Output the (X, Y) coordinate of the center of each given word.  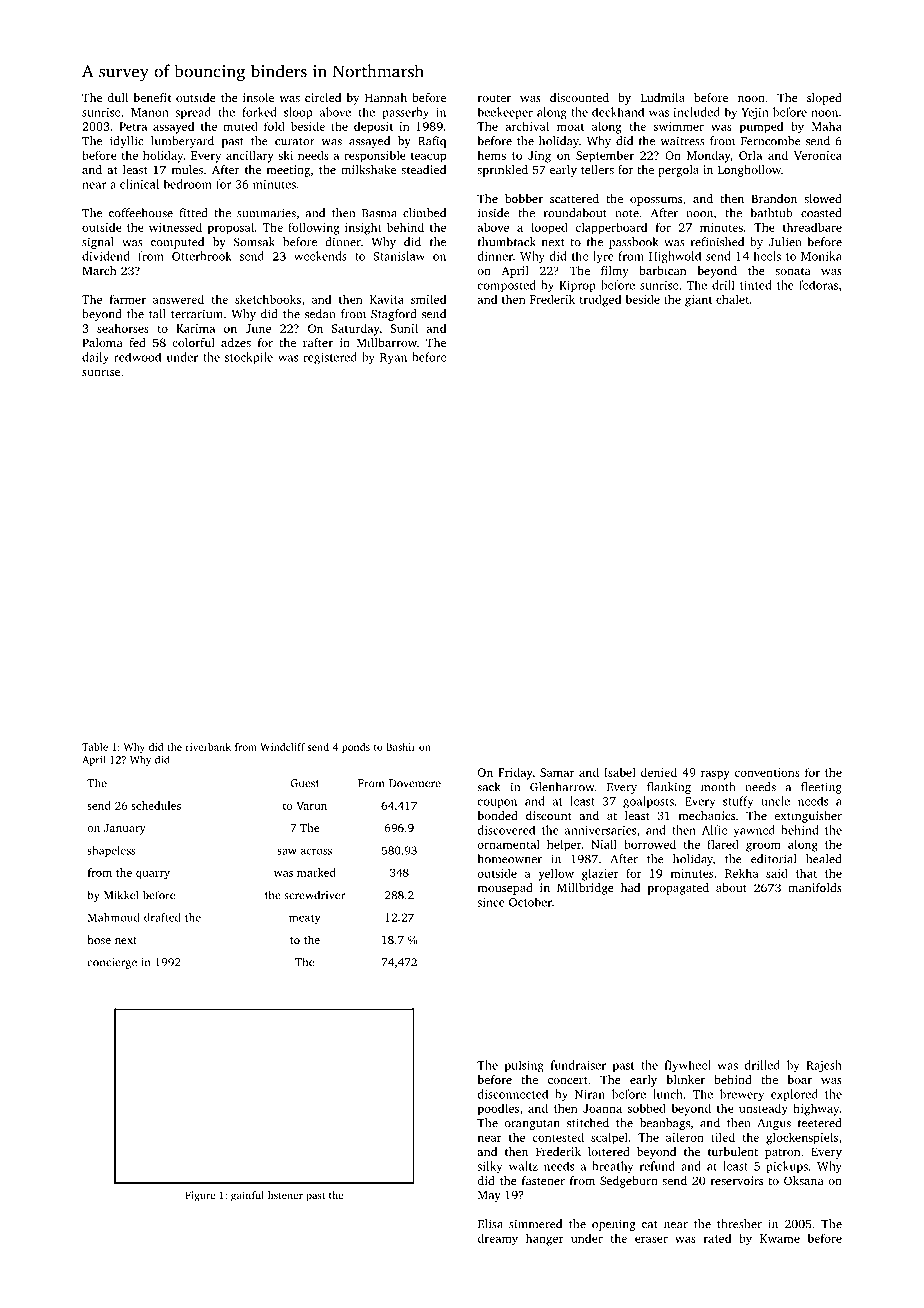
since (491, 902)
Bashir (401, 747)
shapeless (111, 851)
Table (95, 747)
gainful (247, 1196)
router (494, 98)
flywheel (688, 1066)
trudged (600, 300)
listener (285, 1195)
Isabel (620, 772)
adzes (236, 342)
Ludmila (663, 97)
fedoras (818, 285)
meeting (288, 171)
